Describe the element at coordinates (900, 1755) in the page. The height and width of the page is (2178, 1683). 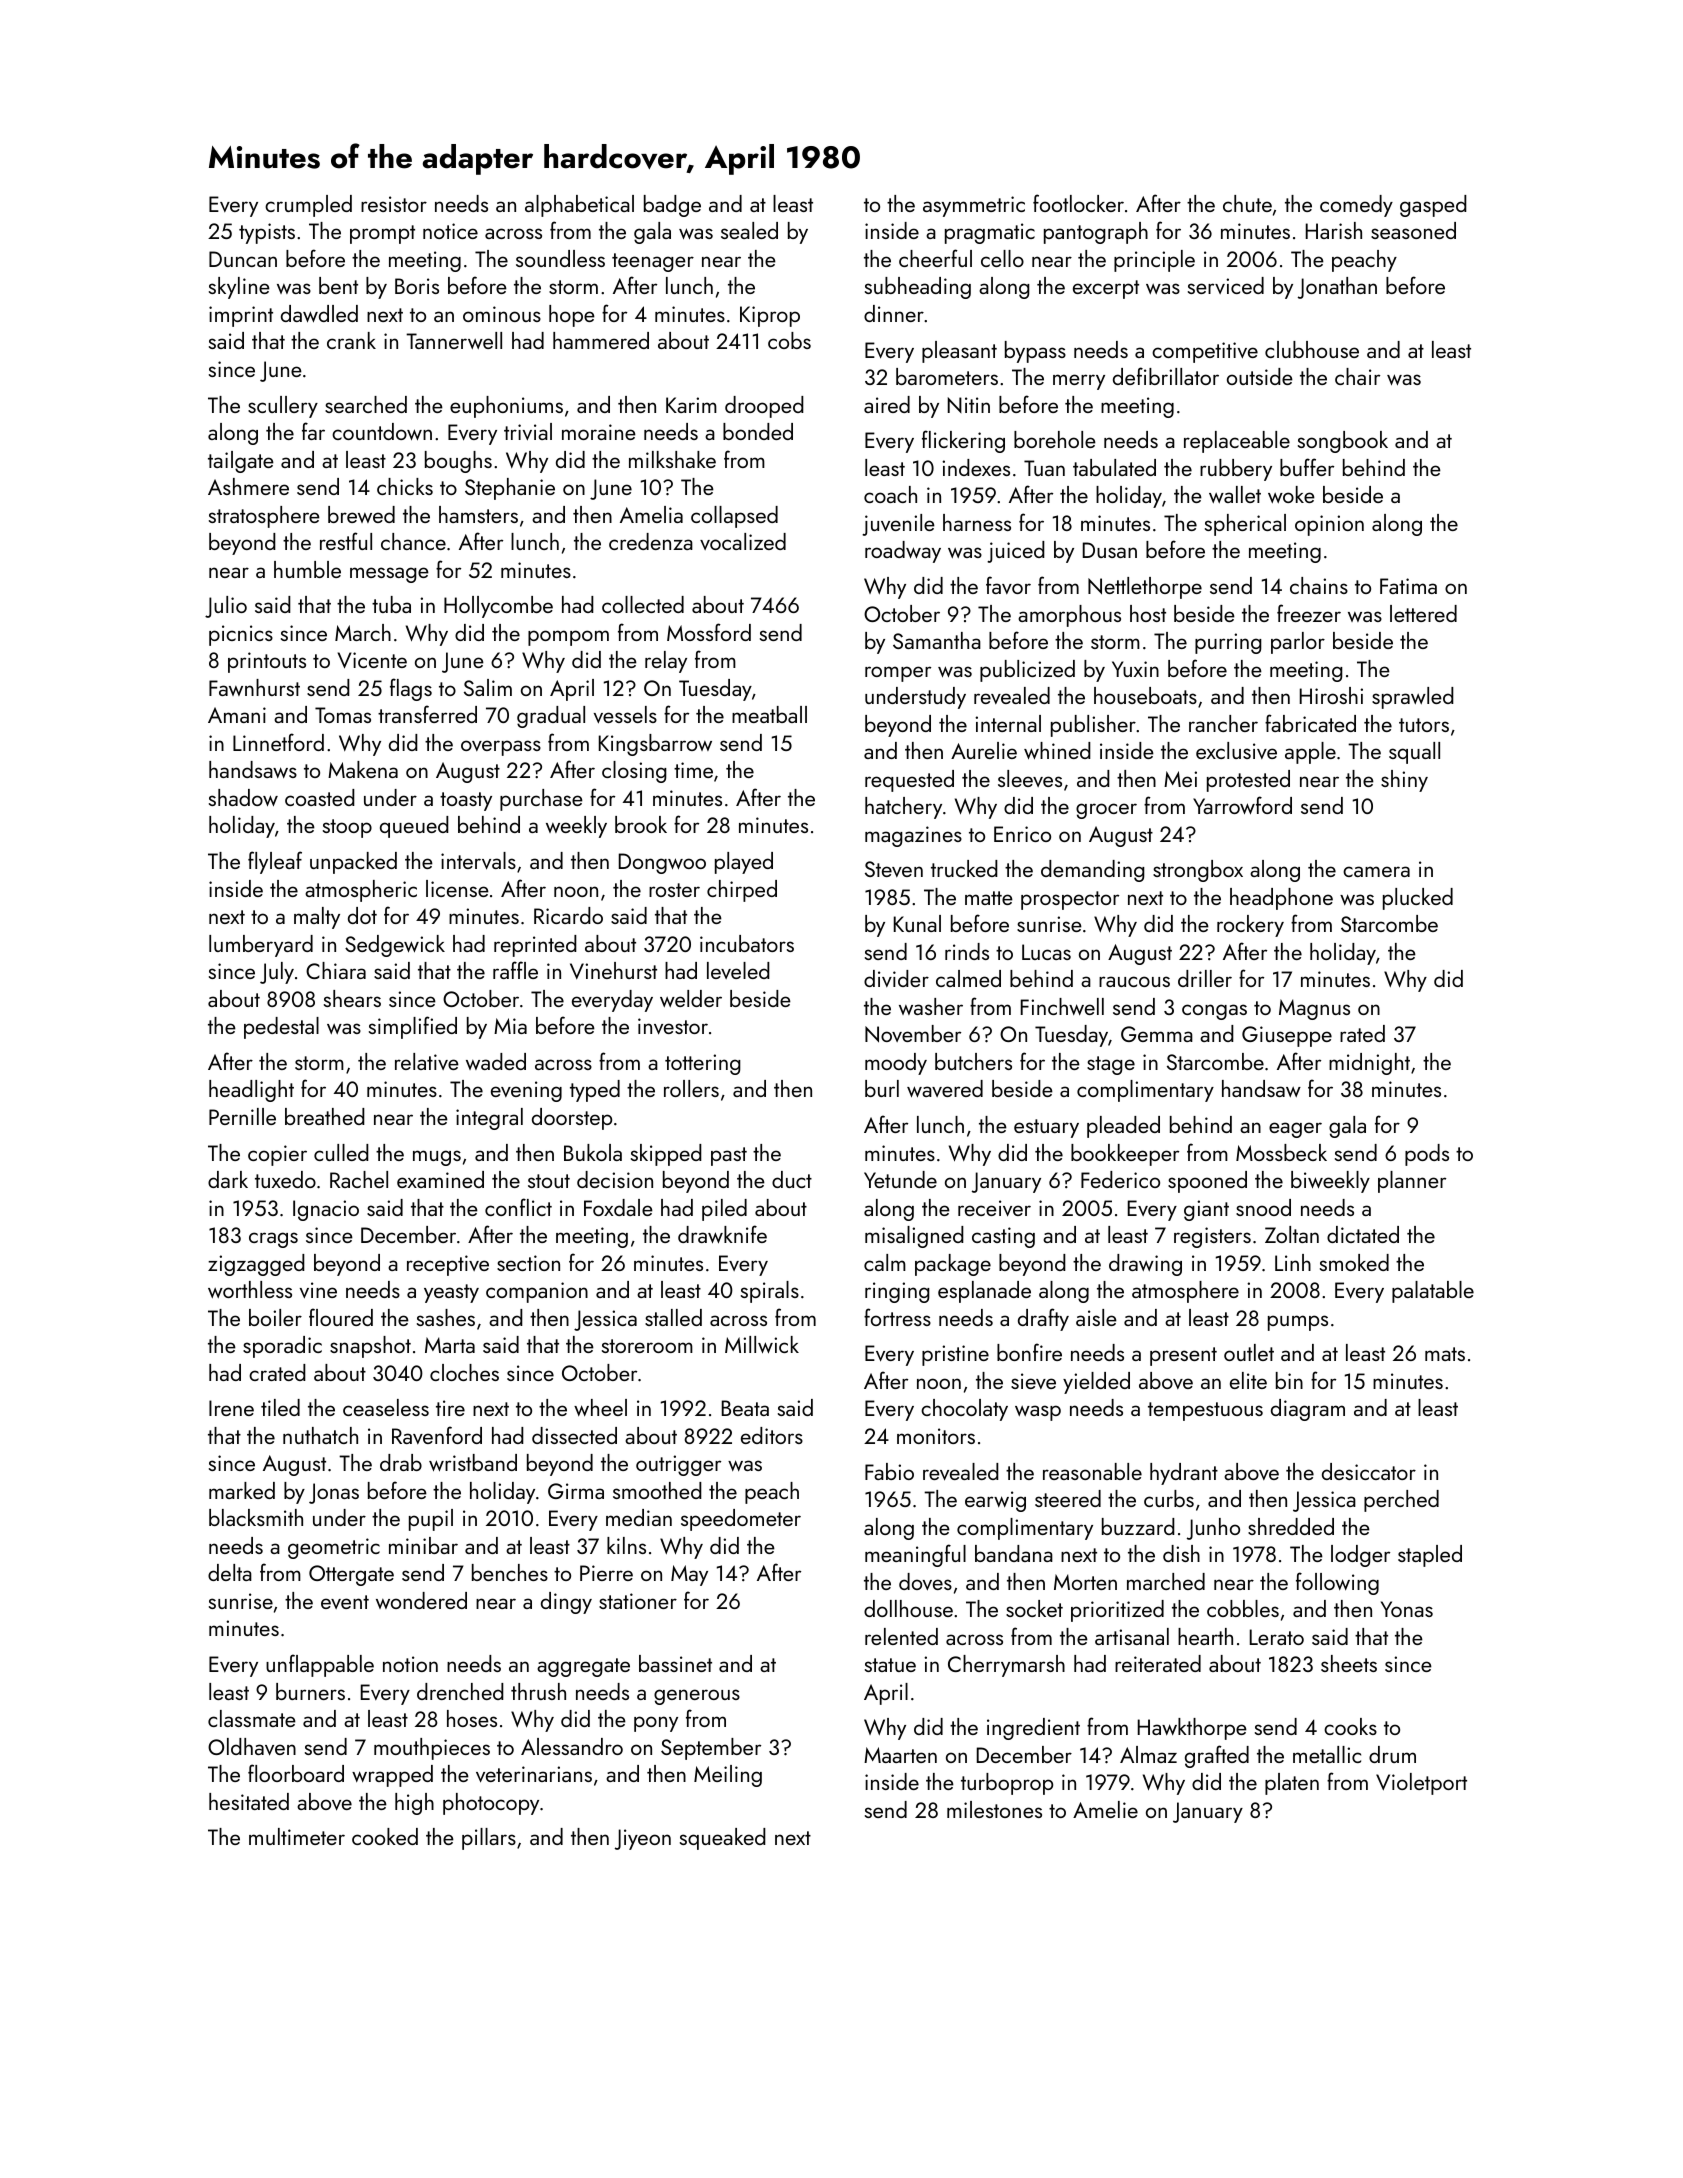
I see `Maarten` at that location.
